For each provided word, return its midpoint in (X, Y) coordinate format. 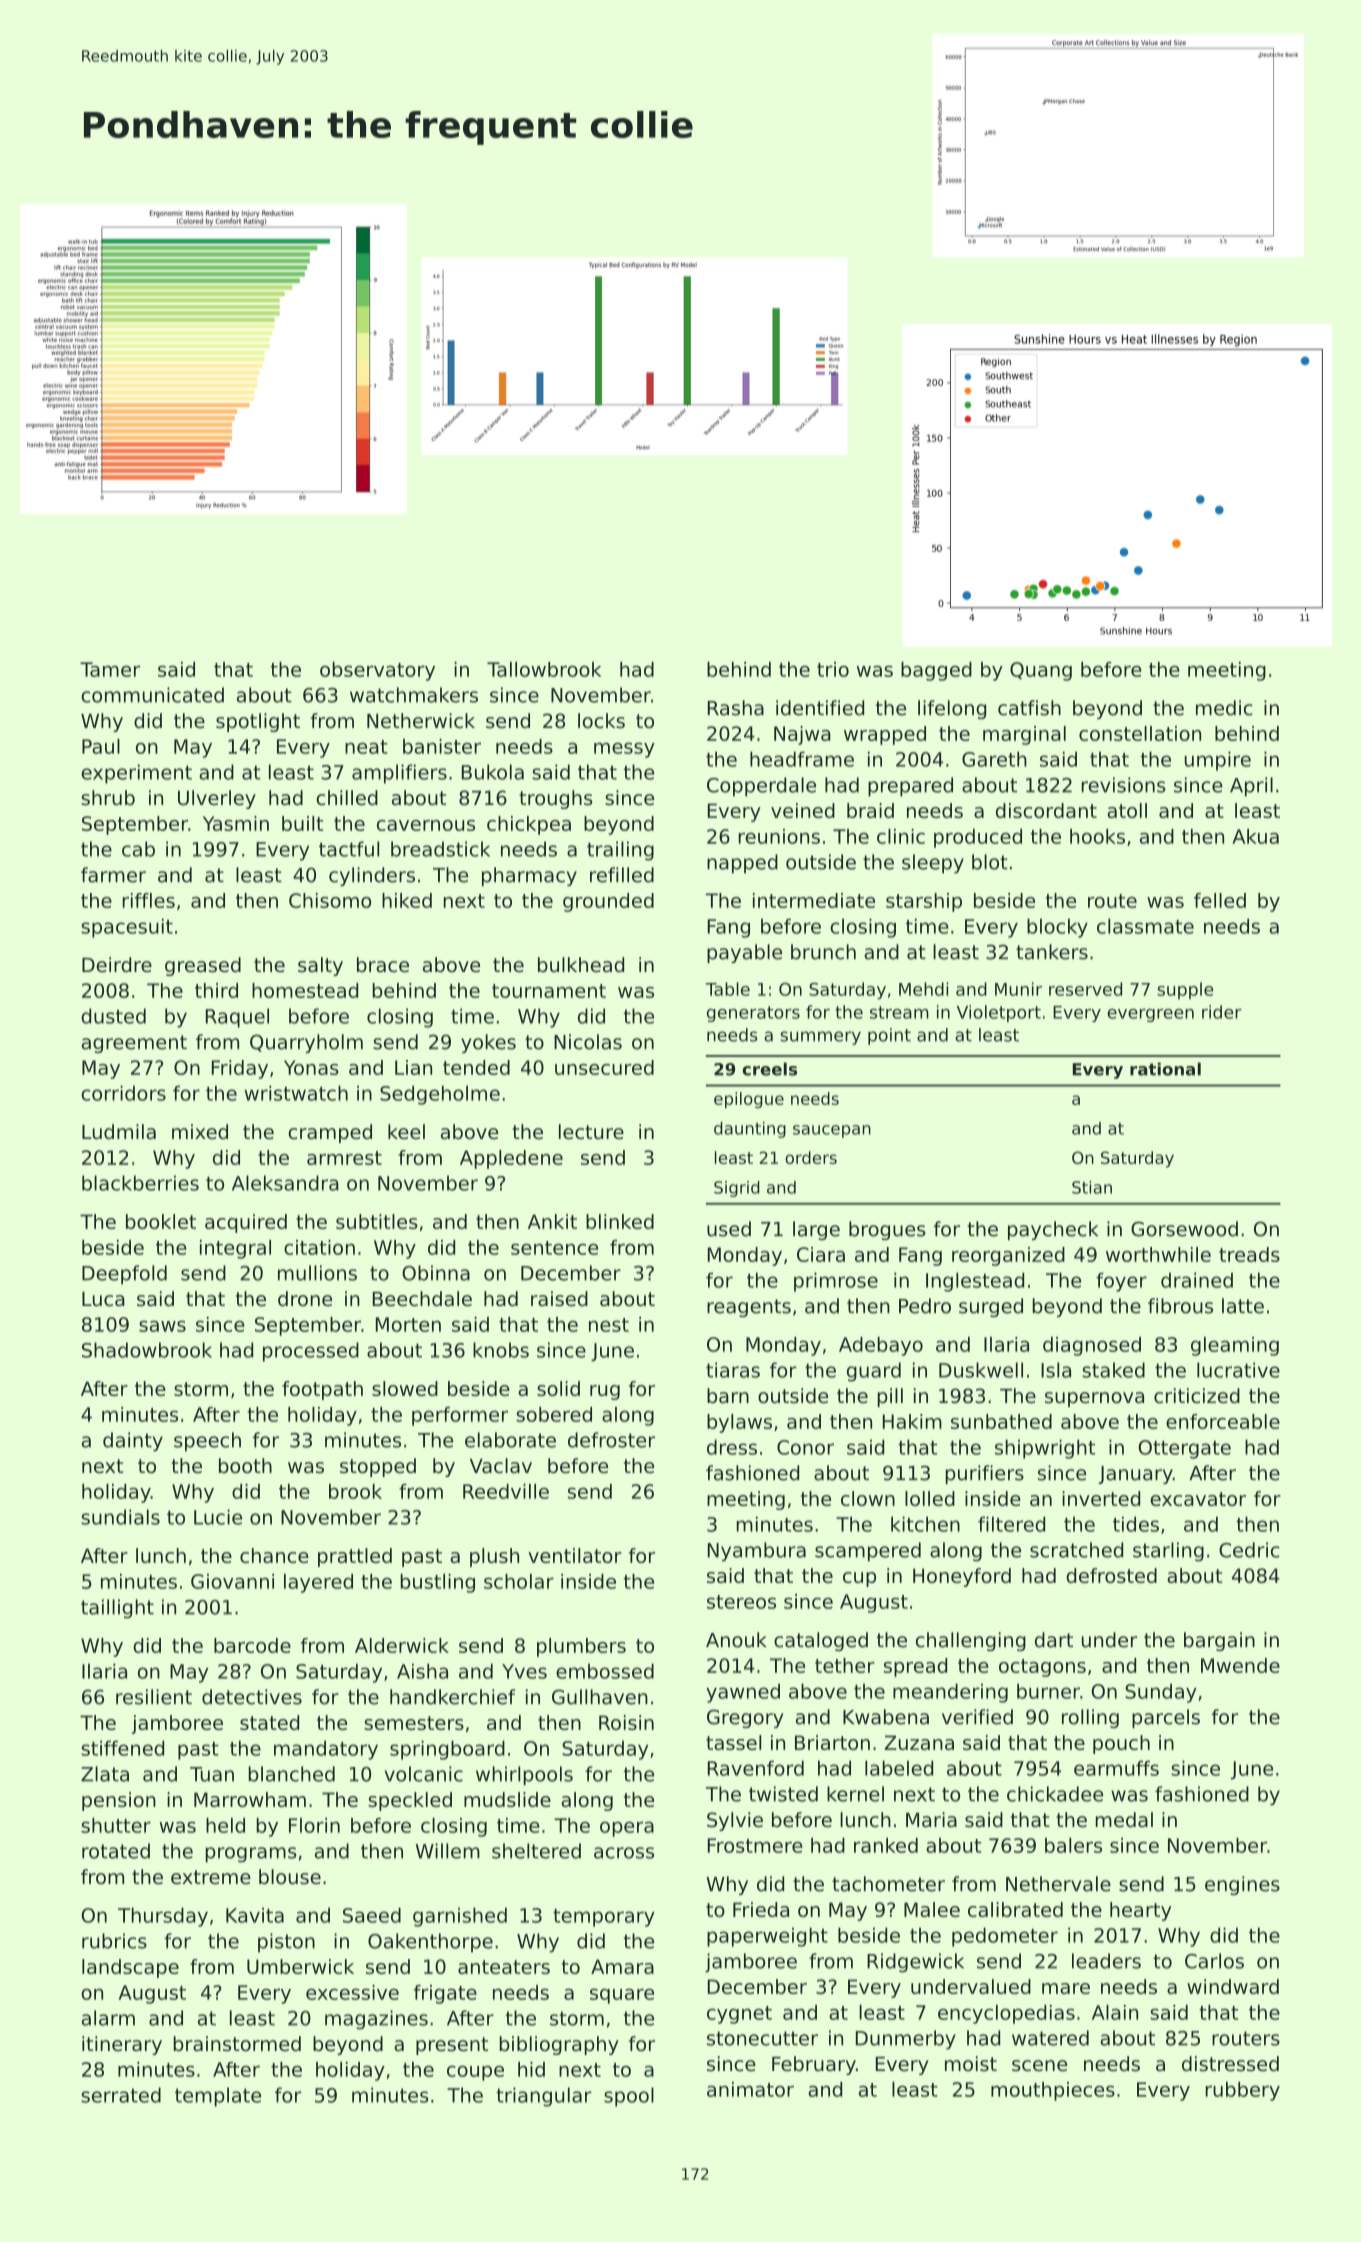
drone (305, 1298)
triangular (543, 2097)
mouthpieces (1053, 2091)
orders (811, 1157)
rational (1165, 1069)
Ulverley (217, 799)
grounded (608, 902)
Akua (1255, 836)
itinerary (122, 2045)
